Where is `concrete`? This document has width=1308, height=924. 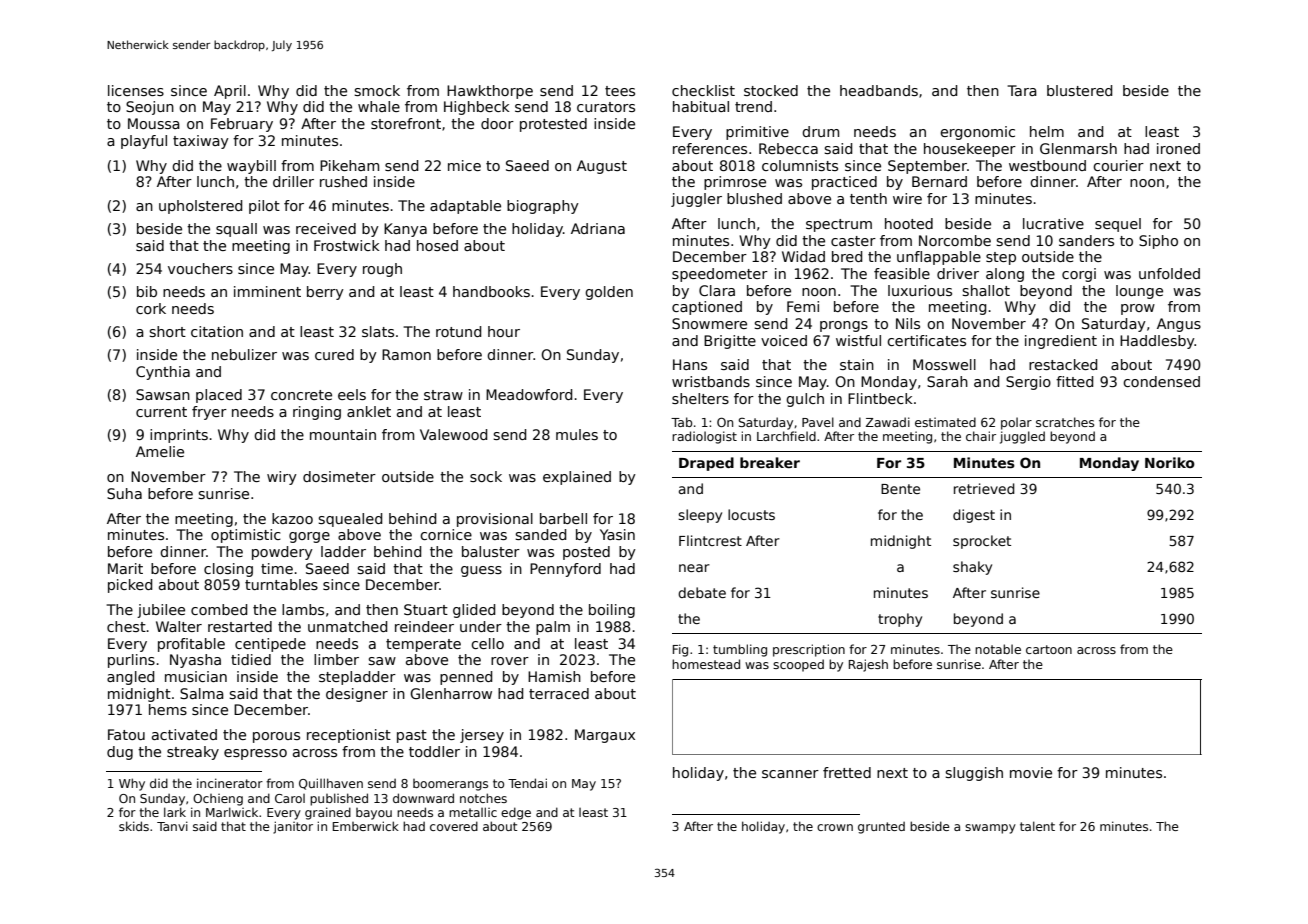 concrete is located at coordinates (301, 395).
